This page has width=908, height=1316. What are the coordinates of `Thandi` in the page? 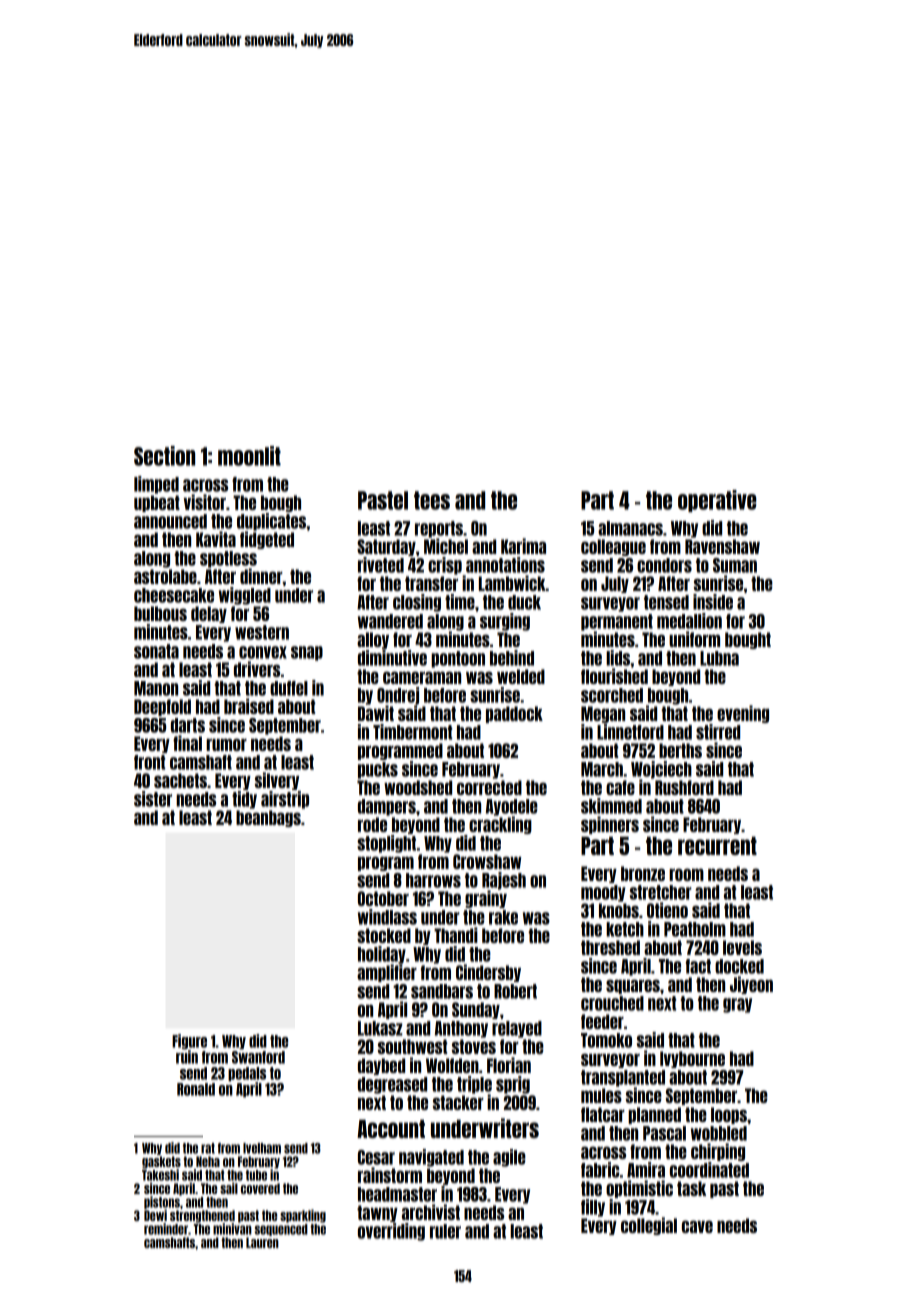 It's located at (456, 935).
